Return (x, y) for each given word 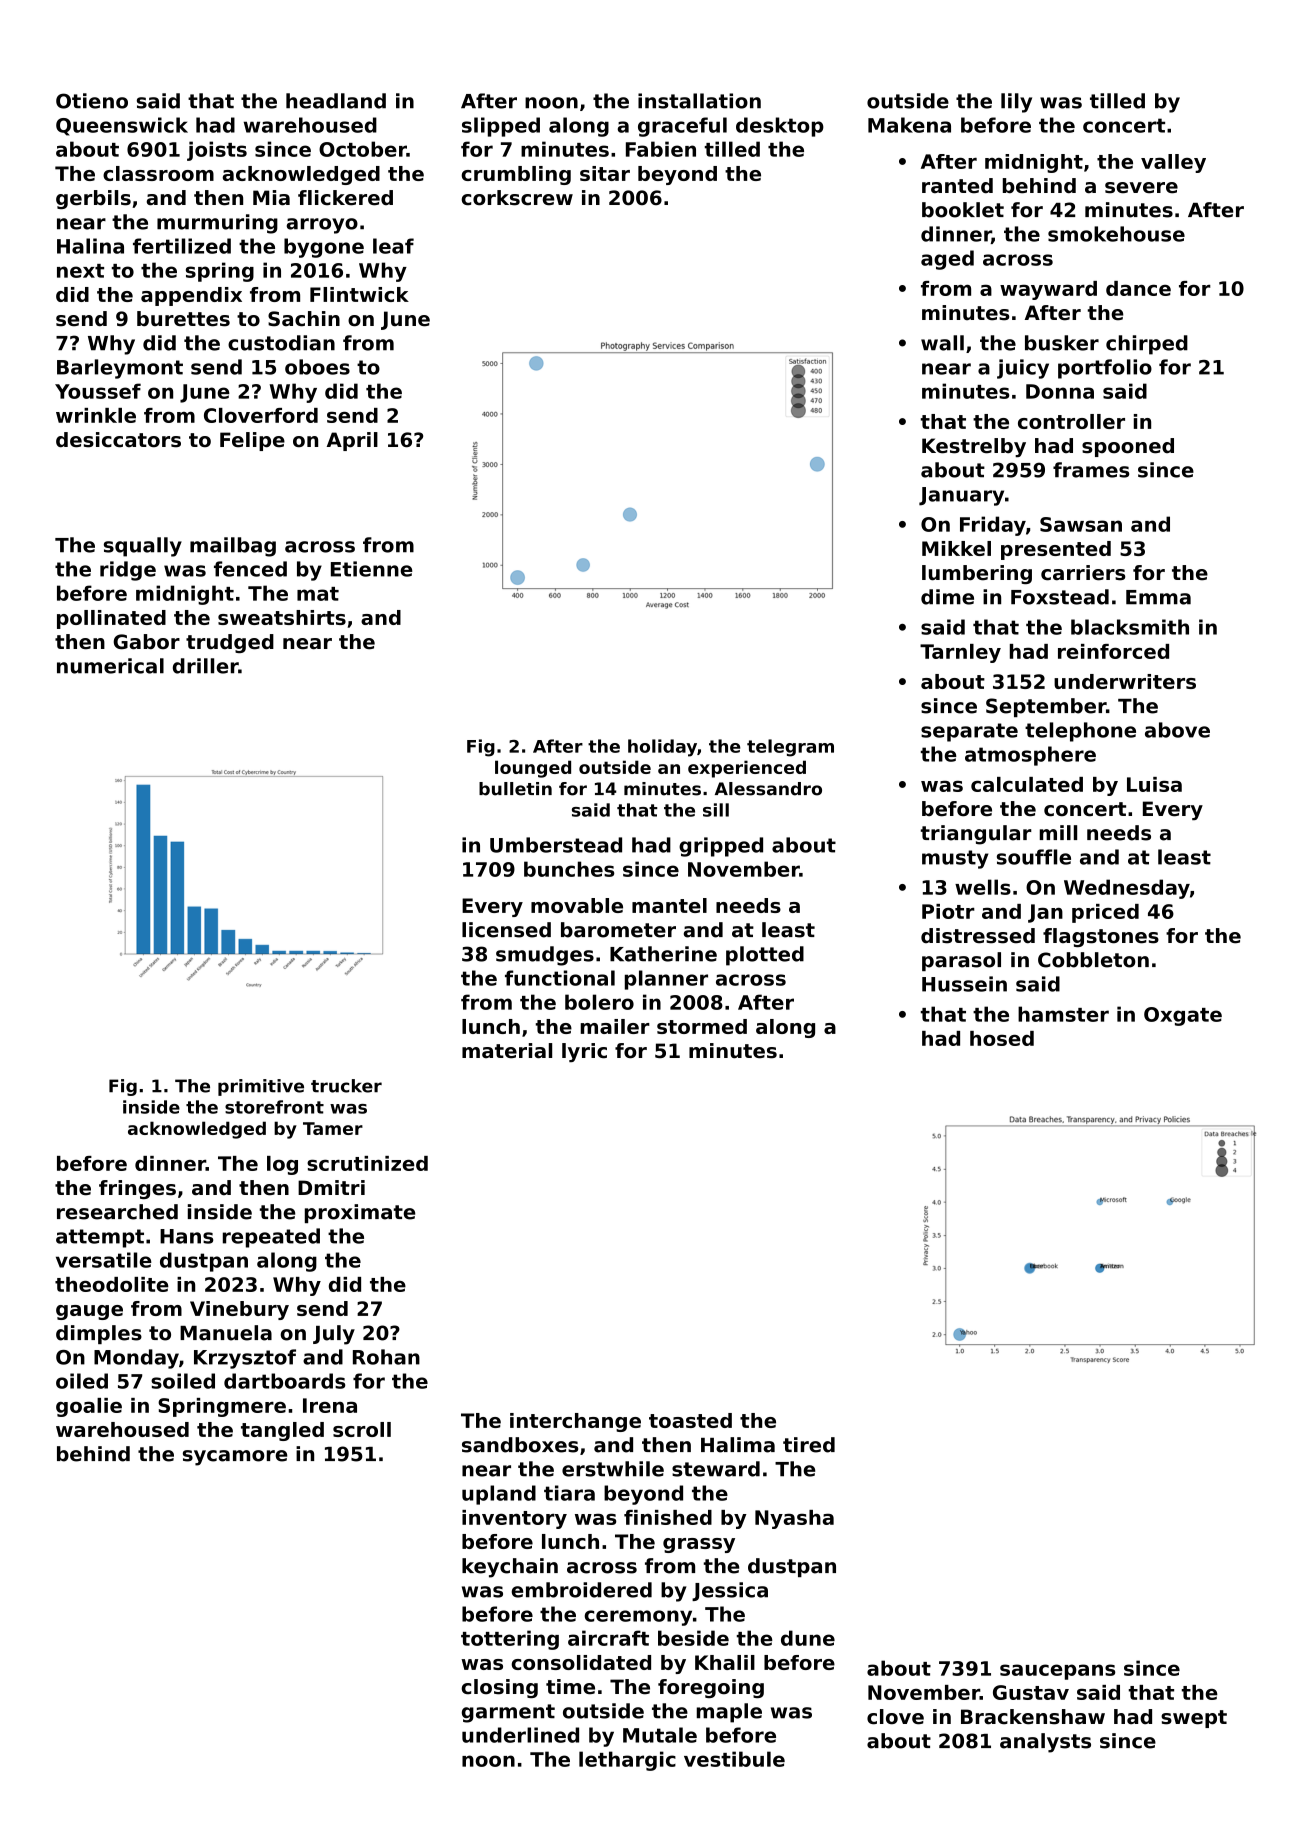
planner (666, 980)
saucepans (1058, 1672)
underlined (520, 1735)
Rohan (386, 1357)
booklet (963, 210)
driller (205, 666)
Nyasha (794, 1519)
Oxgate (1183, 1016)
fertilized (182, 246)
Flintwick (359, 294)
